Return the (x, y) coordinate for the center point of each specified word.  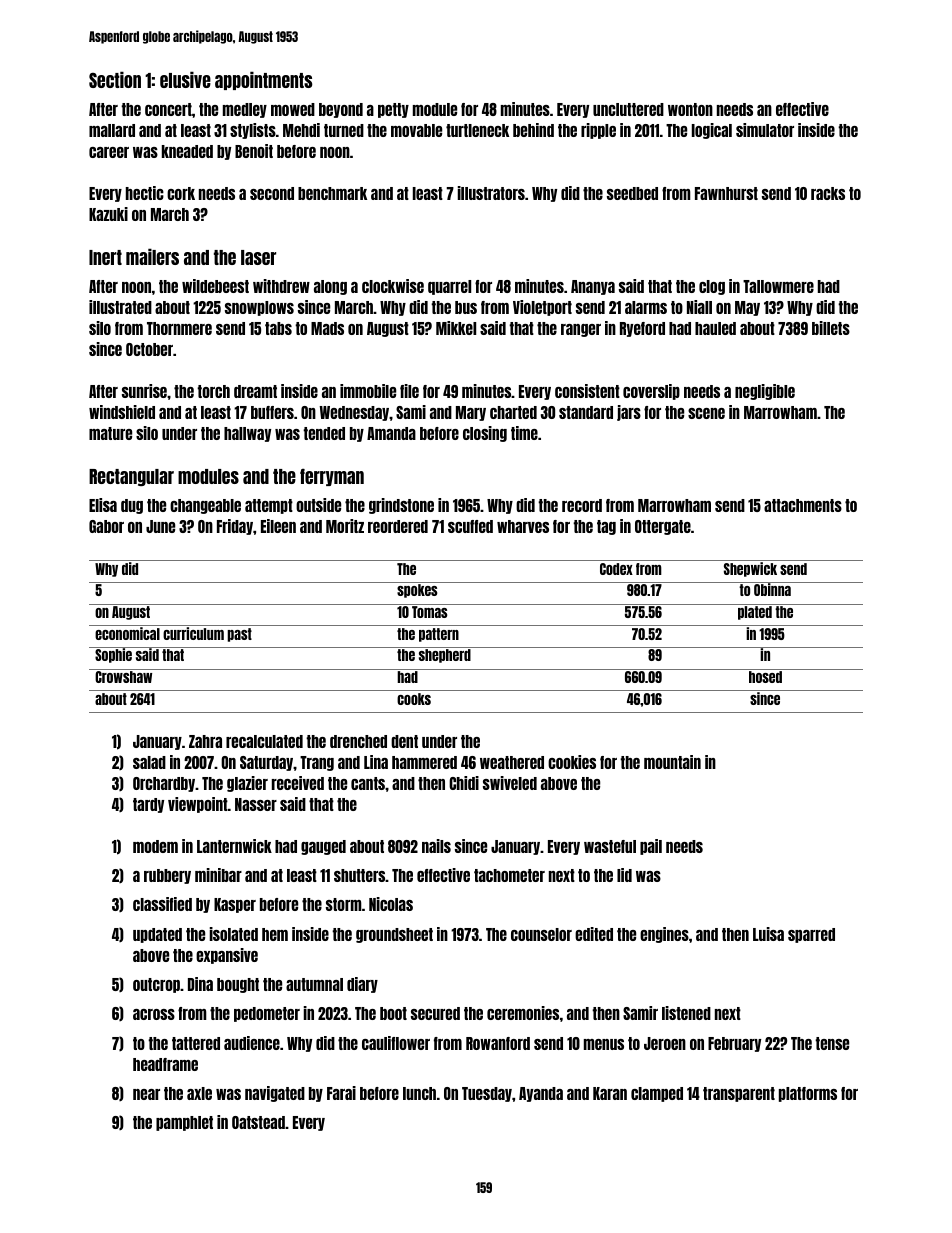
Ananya (593, 287)
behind (533, 130)
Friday (235, 527)
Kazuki (108, 214)
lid (624, 875)
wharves (523, 526)
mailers (152, 256)
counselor (541, 934)
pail (651, 847)
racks (828, 193)
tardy (148, 805)
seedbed (632, 193)
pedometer (267, 1014)
